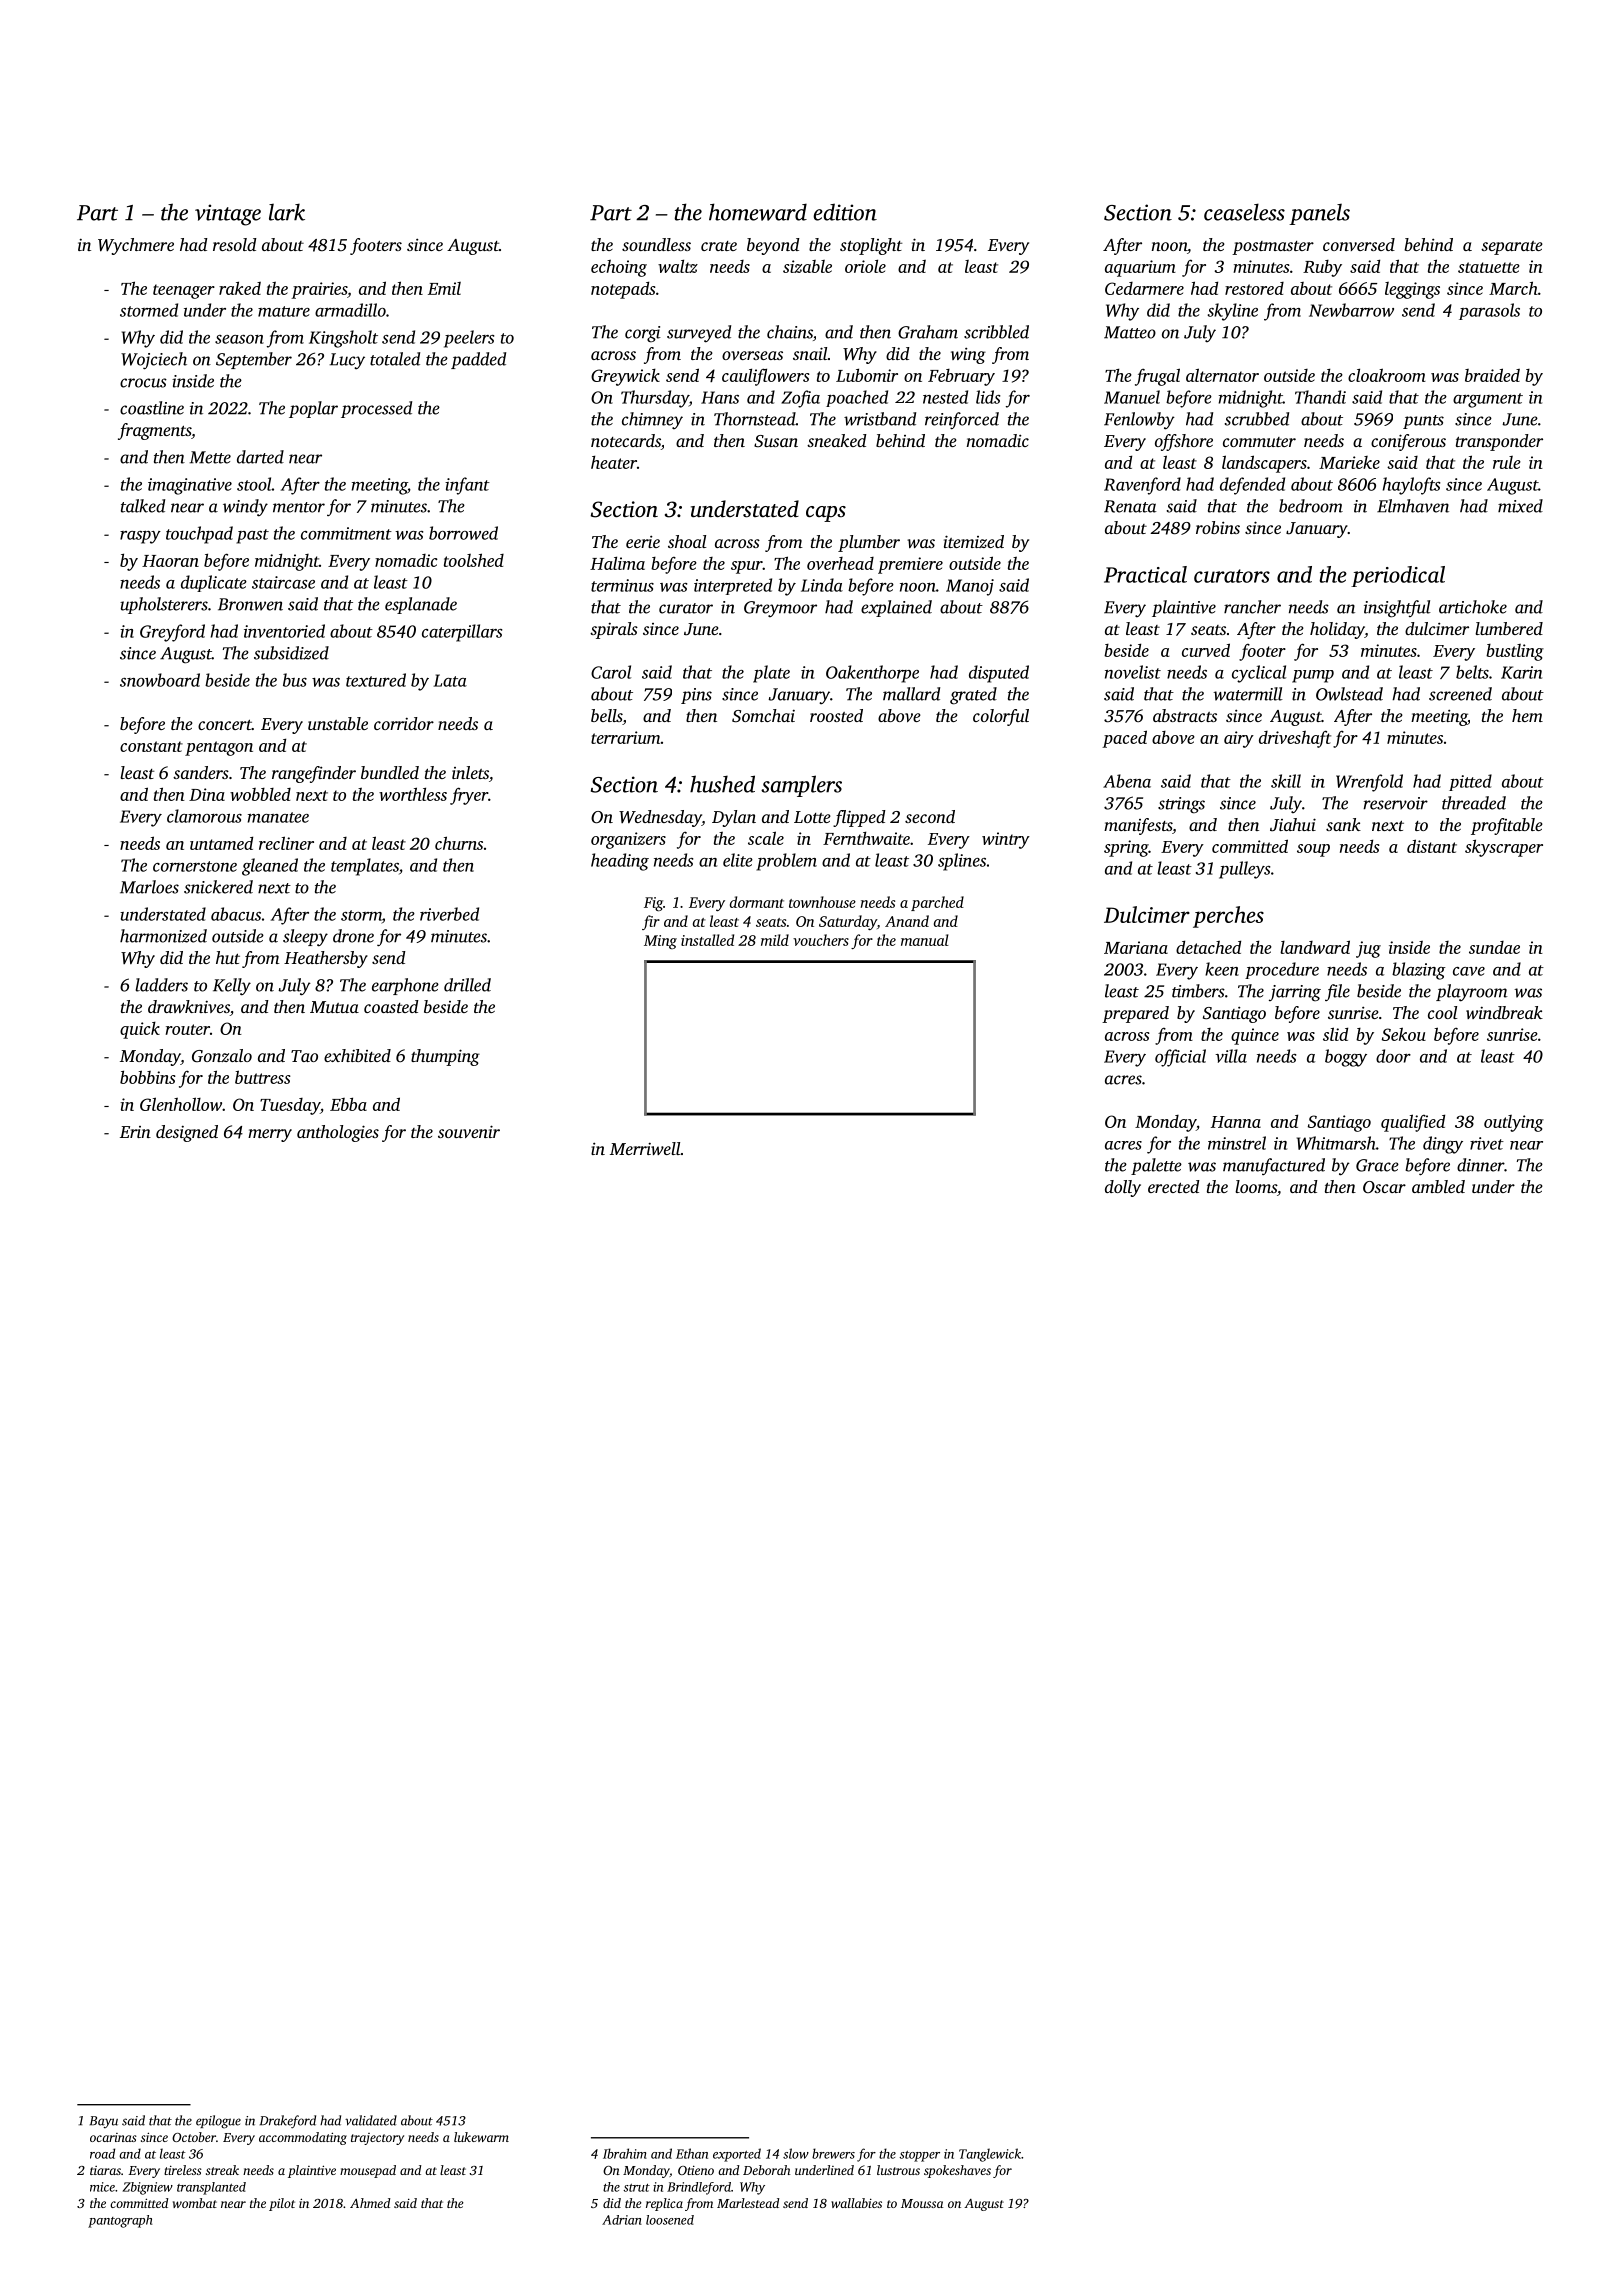  I want to click on looms, so click(1256, 1186).
